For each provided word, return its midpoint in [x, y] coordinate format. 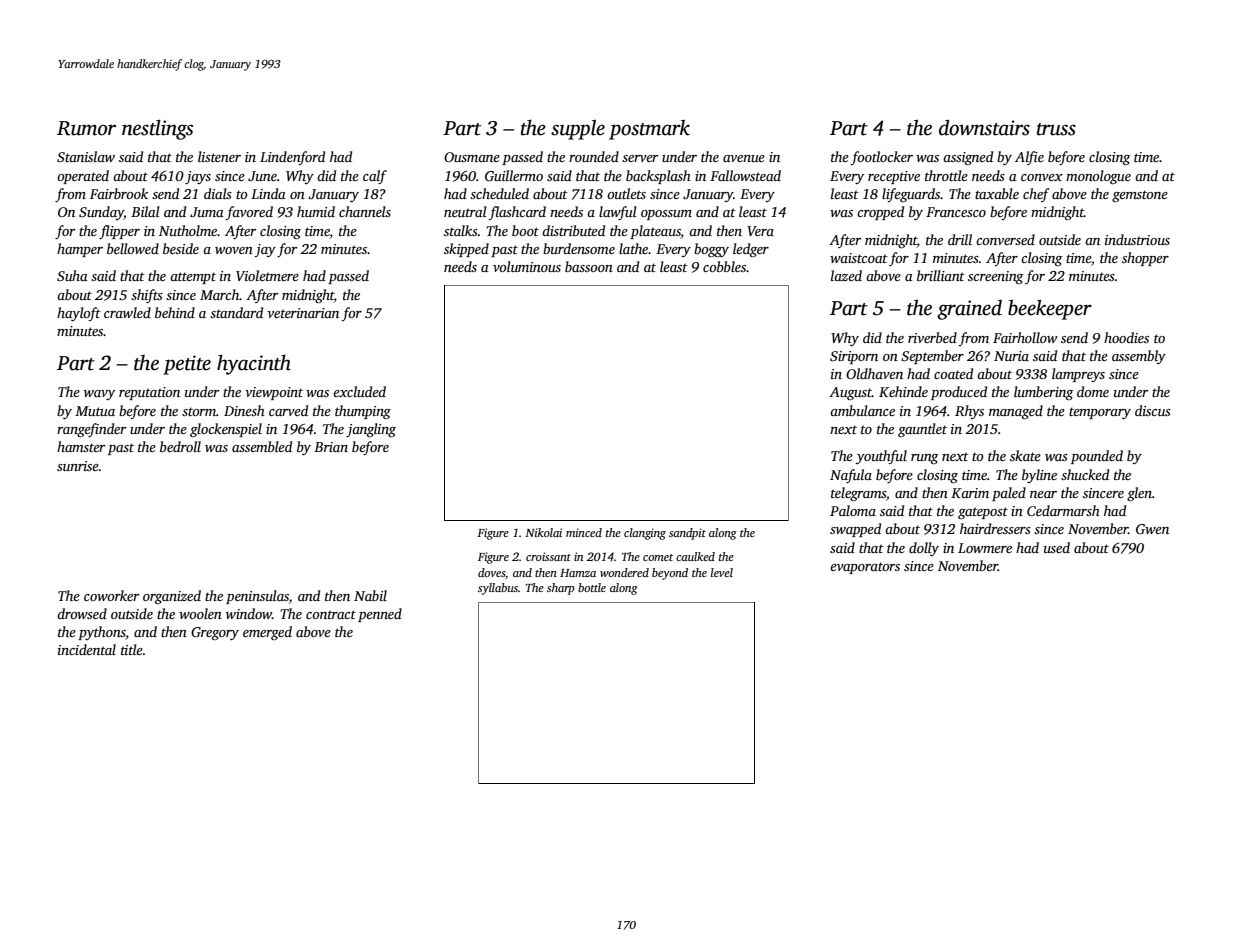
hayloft [79, 314]
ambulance [862, 410]
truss [1056, 129]
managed [1016, 412]
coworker [111, 595]
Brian [331, 447]
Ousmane [472, 157]
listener [219, 156]
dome [1093, 391]
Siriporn [854, 357]
